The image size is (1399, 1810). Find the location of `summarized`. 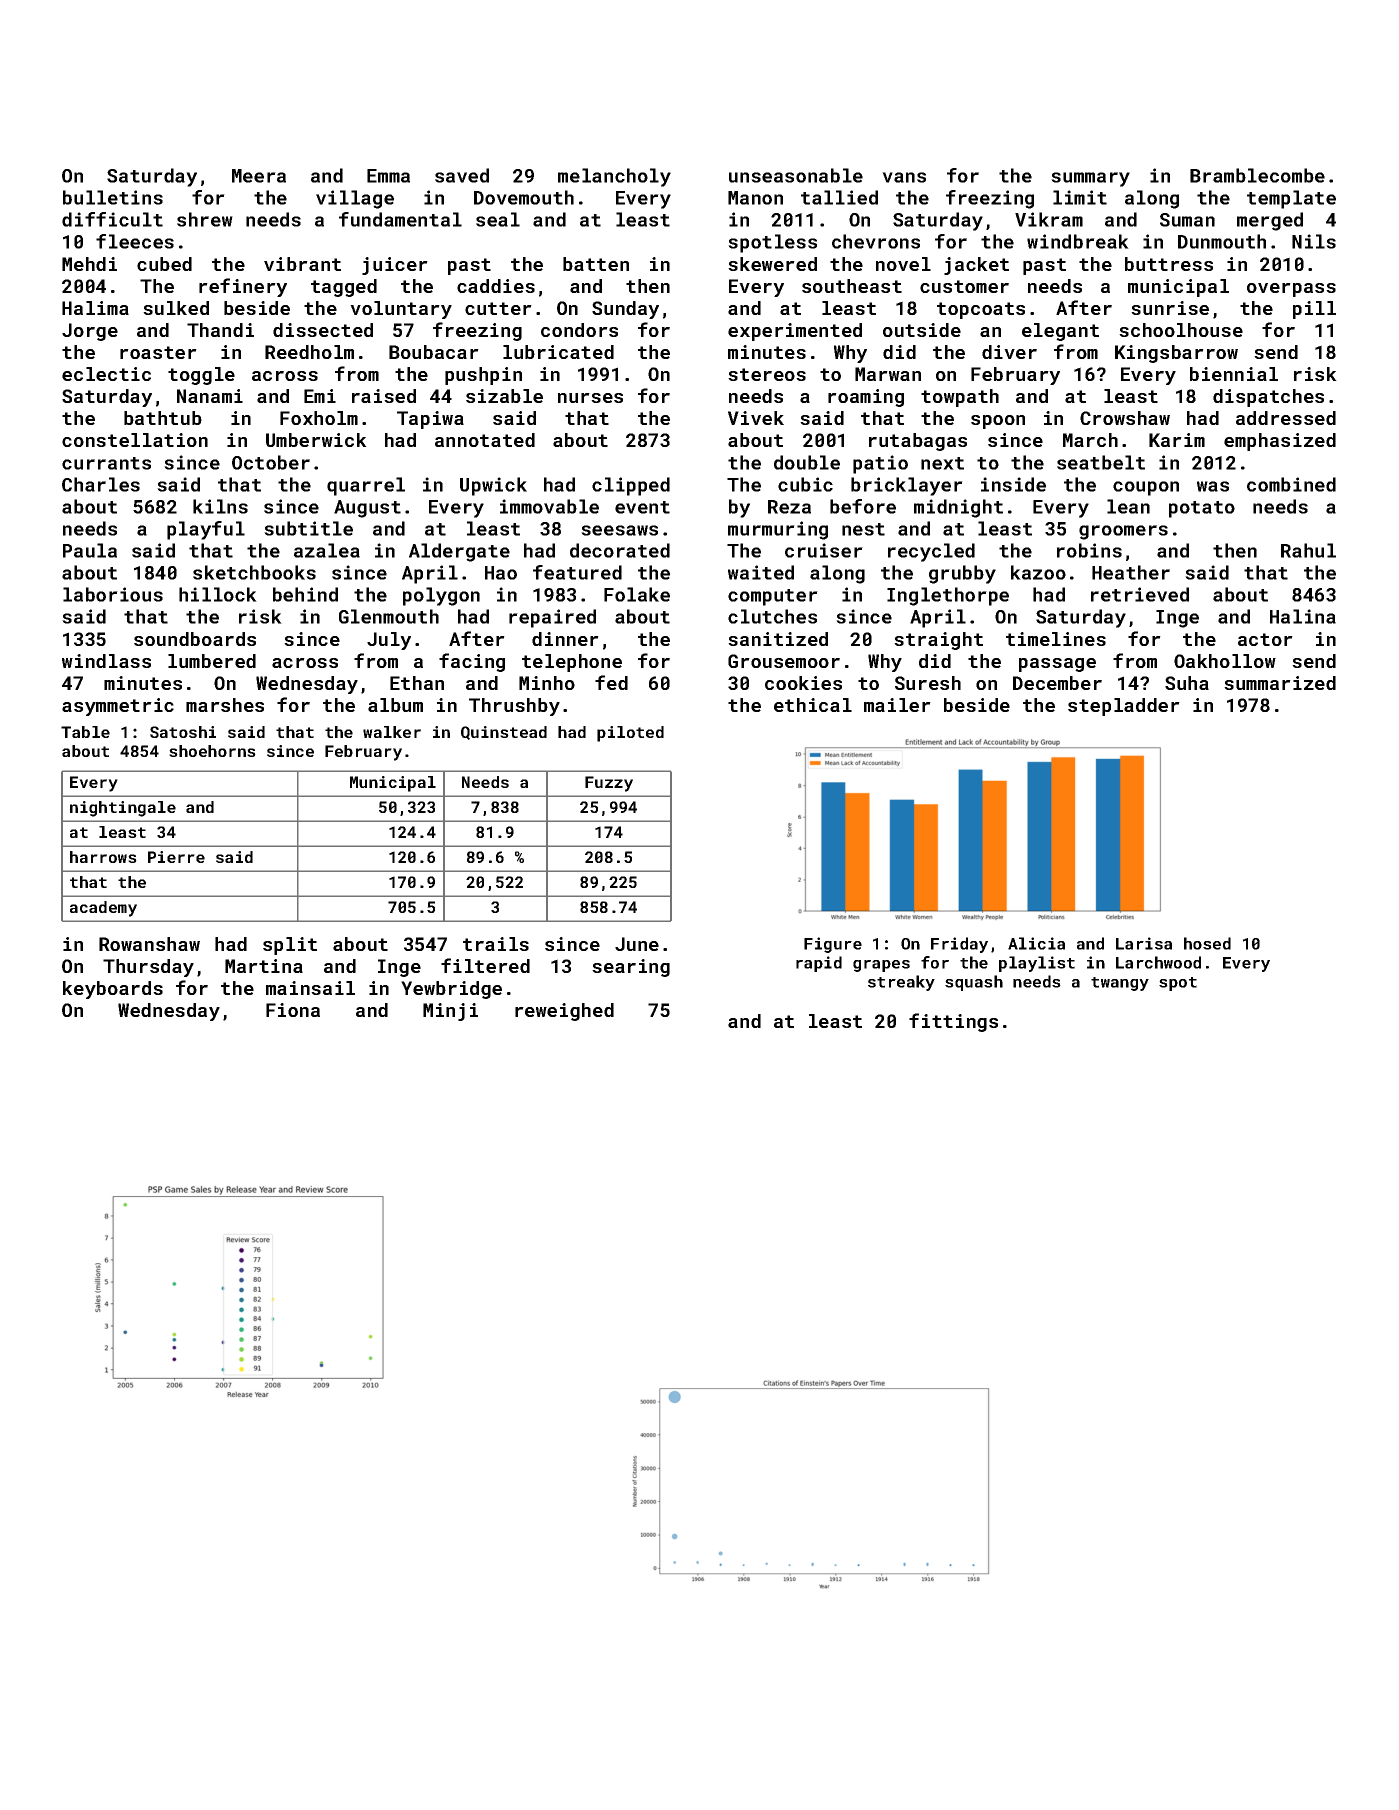

summarized is located at coordinates (1280, 683).
